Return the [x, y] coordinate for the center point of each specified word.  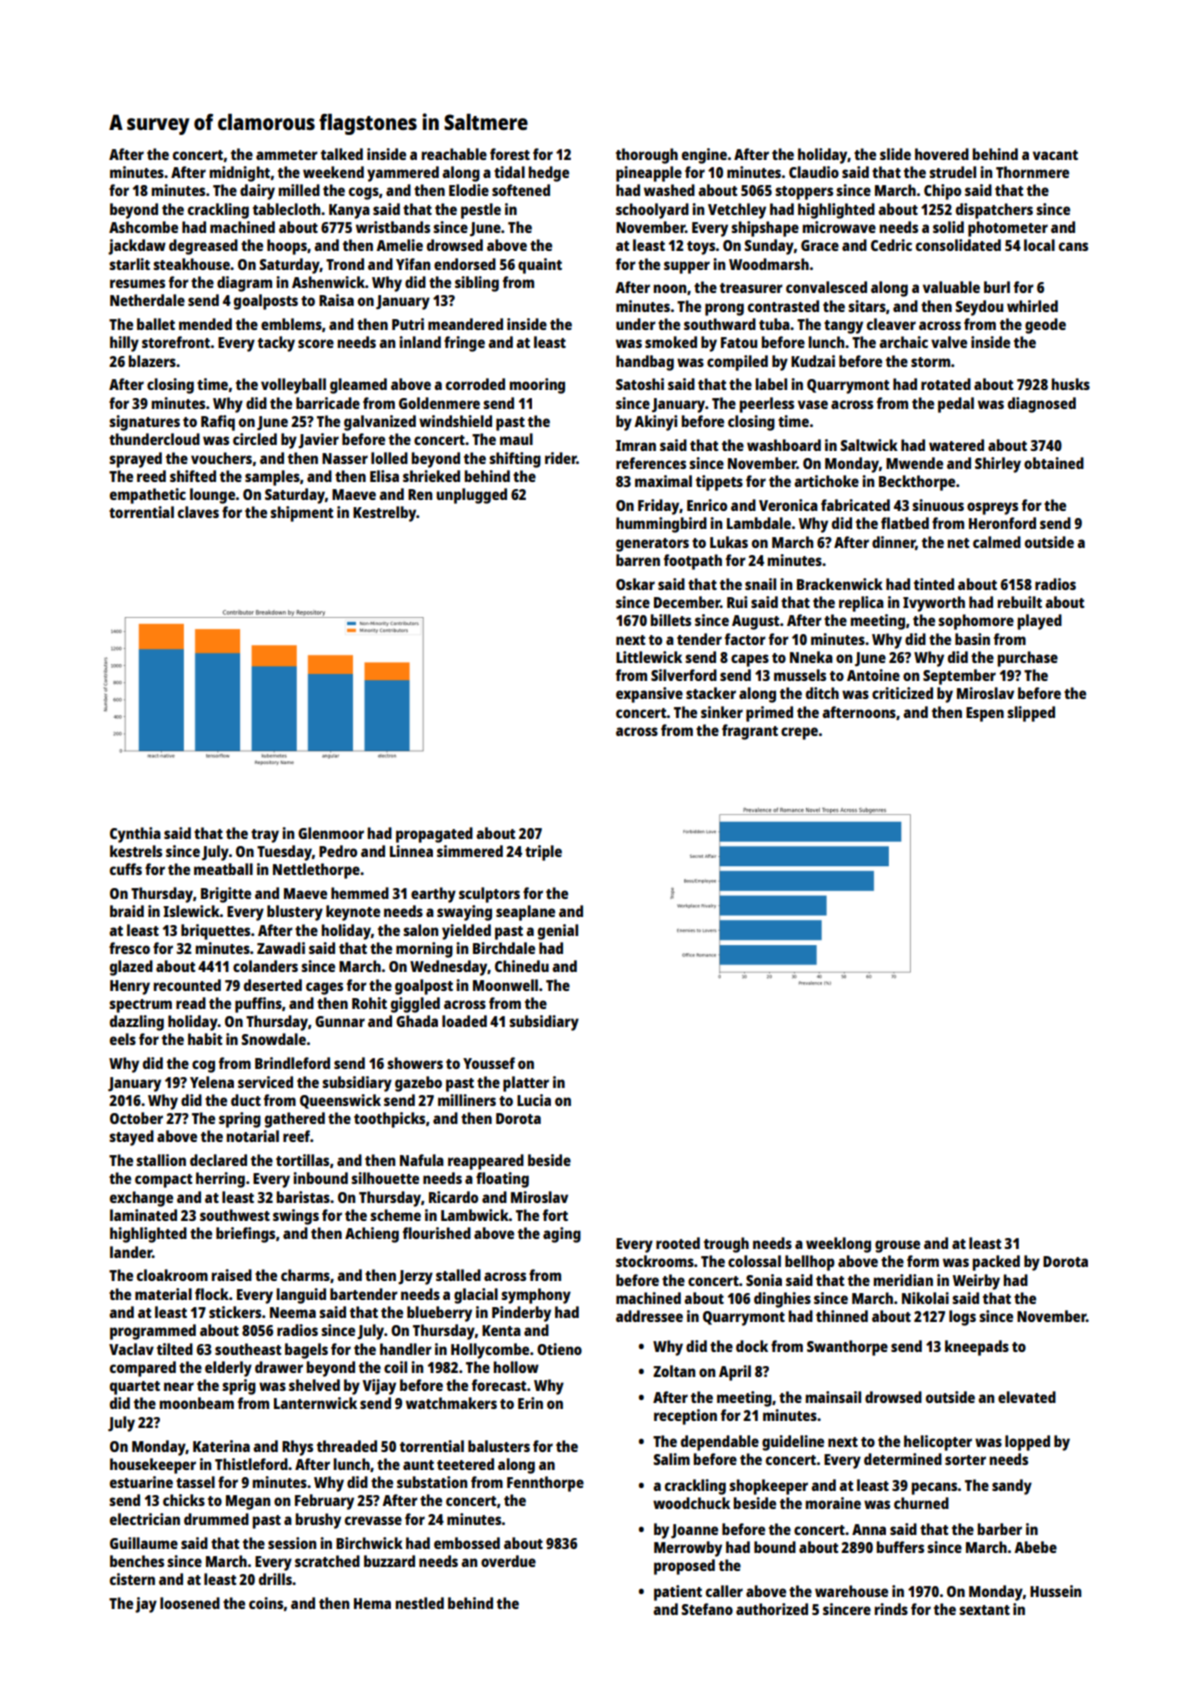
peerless [766, 405]
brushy [318, 1521]
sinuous [938, 505]
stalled [458, 1275]
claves [198, 512]
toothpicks [389, 1120]
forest [510, 154]
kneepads [977, 1348]
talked [342, 154]
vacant [1055, 155]
